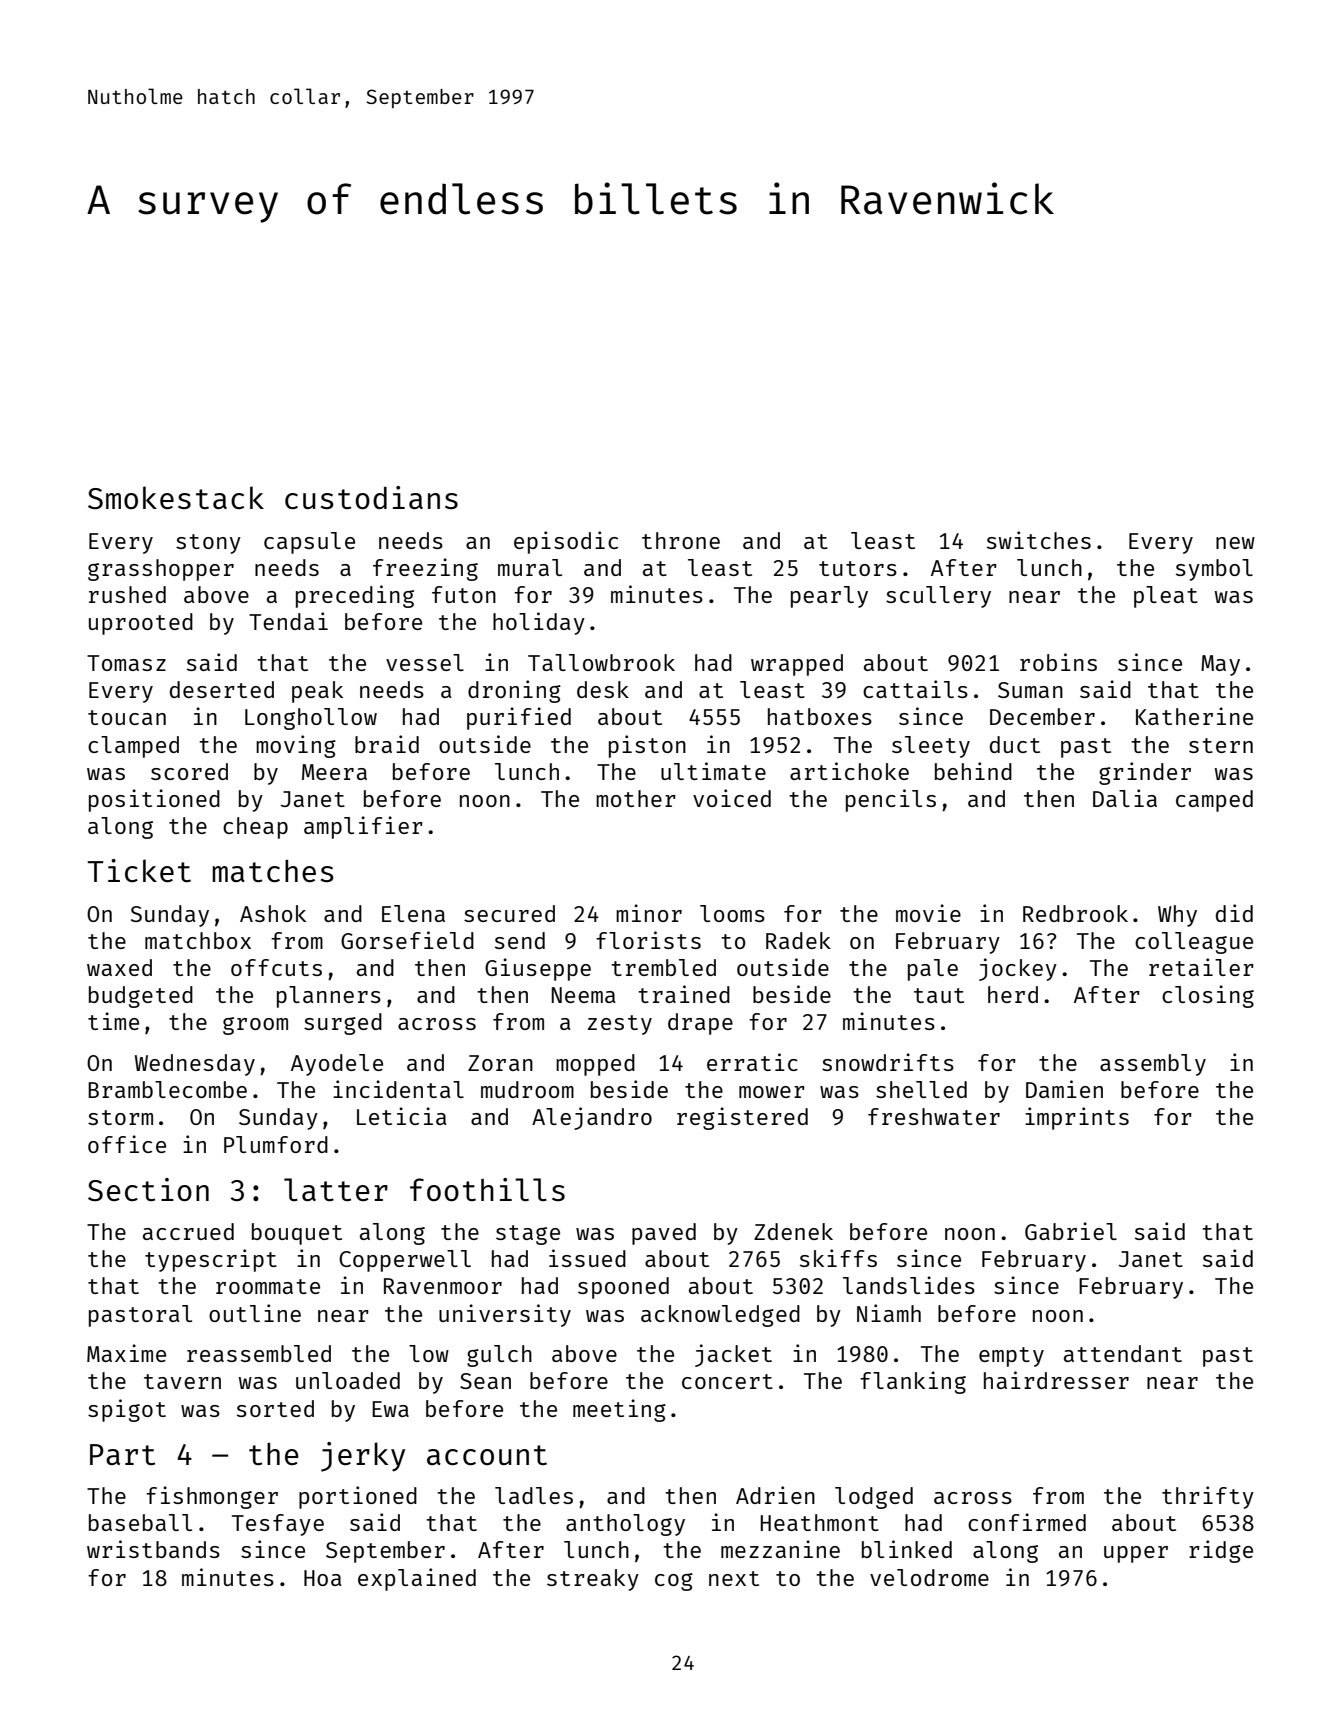 This screenshot has height=1736, width=1342. I want to click on Dalia, so click(1125, 798).
